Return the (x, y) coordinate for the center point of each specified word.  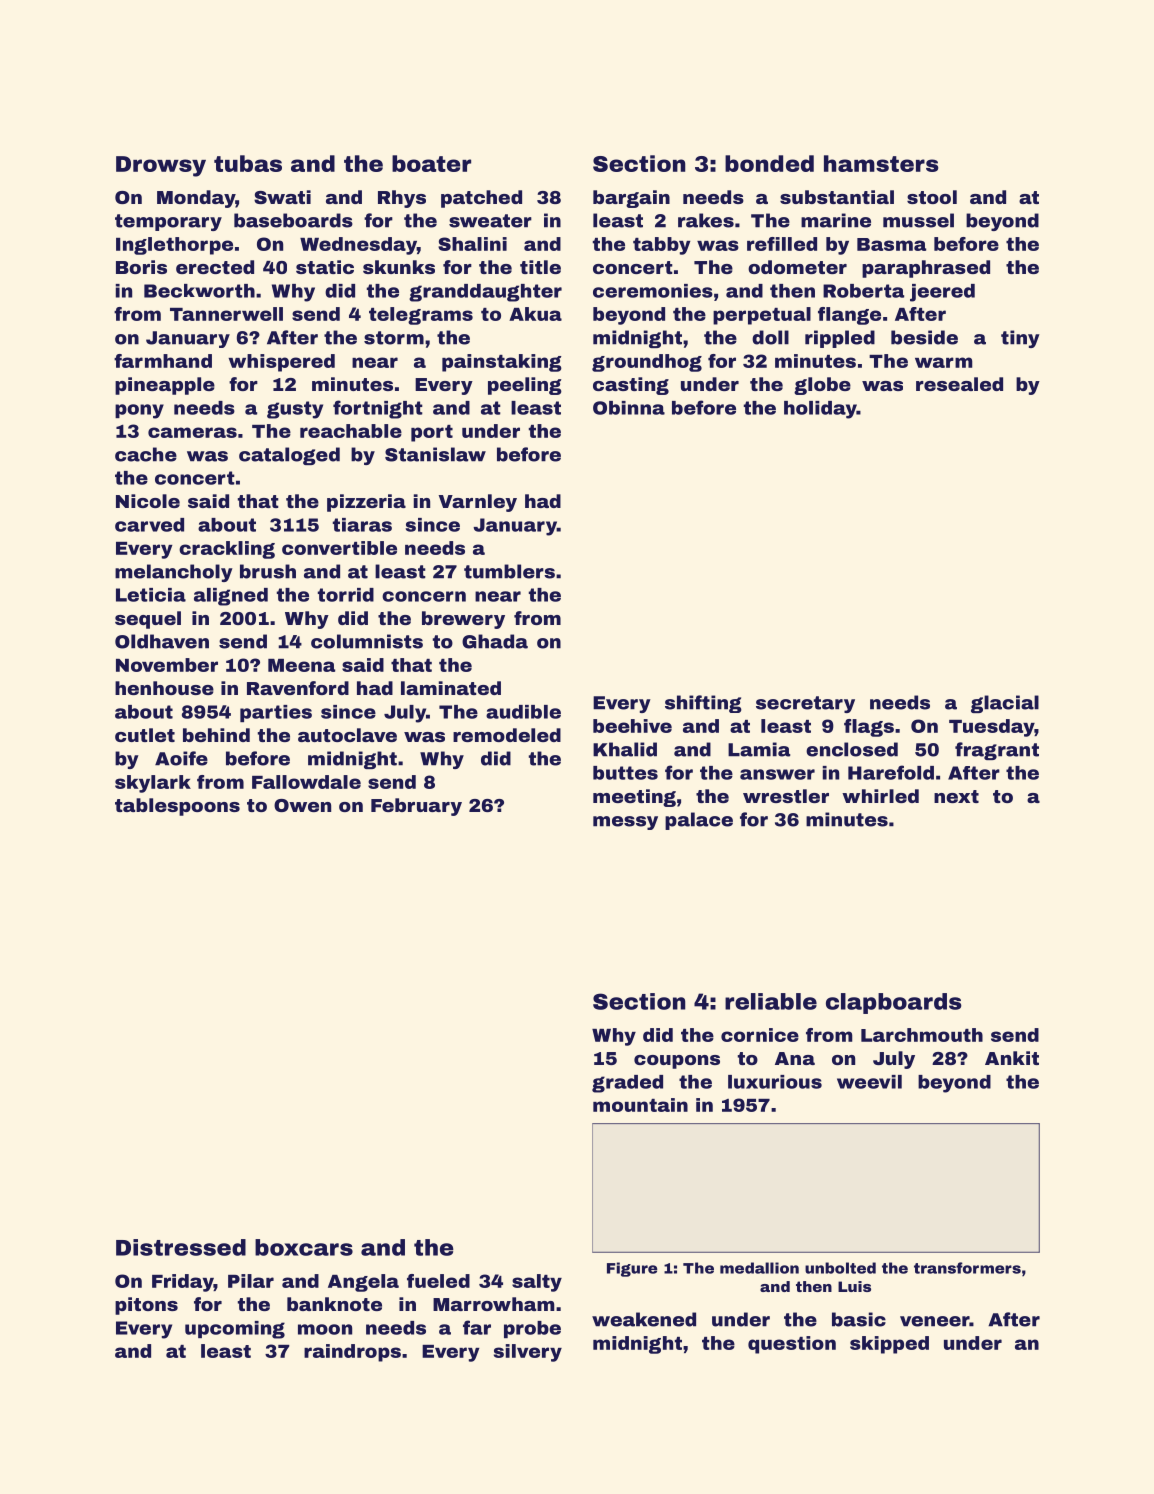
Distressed (181, 1247)
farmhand (163, 361)
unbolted (840, 1268)
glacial (1005, 704)
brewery (463, 620)
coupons (677, 1062)
